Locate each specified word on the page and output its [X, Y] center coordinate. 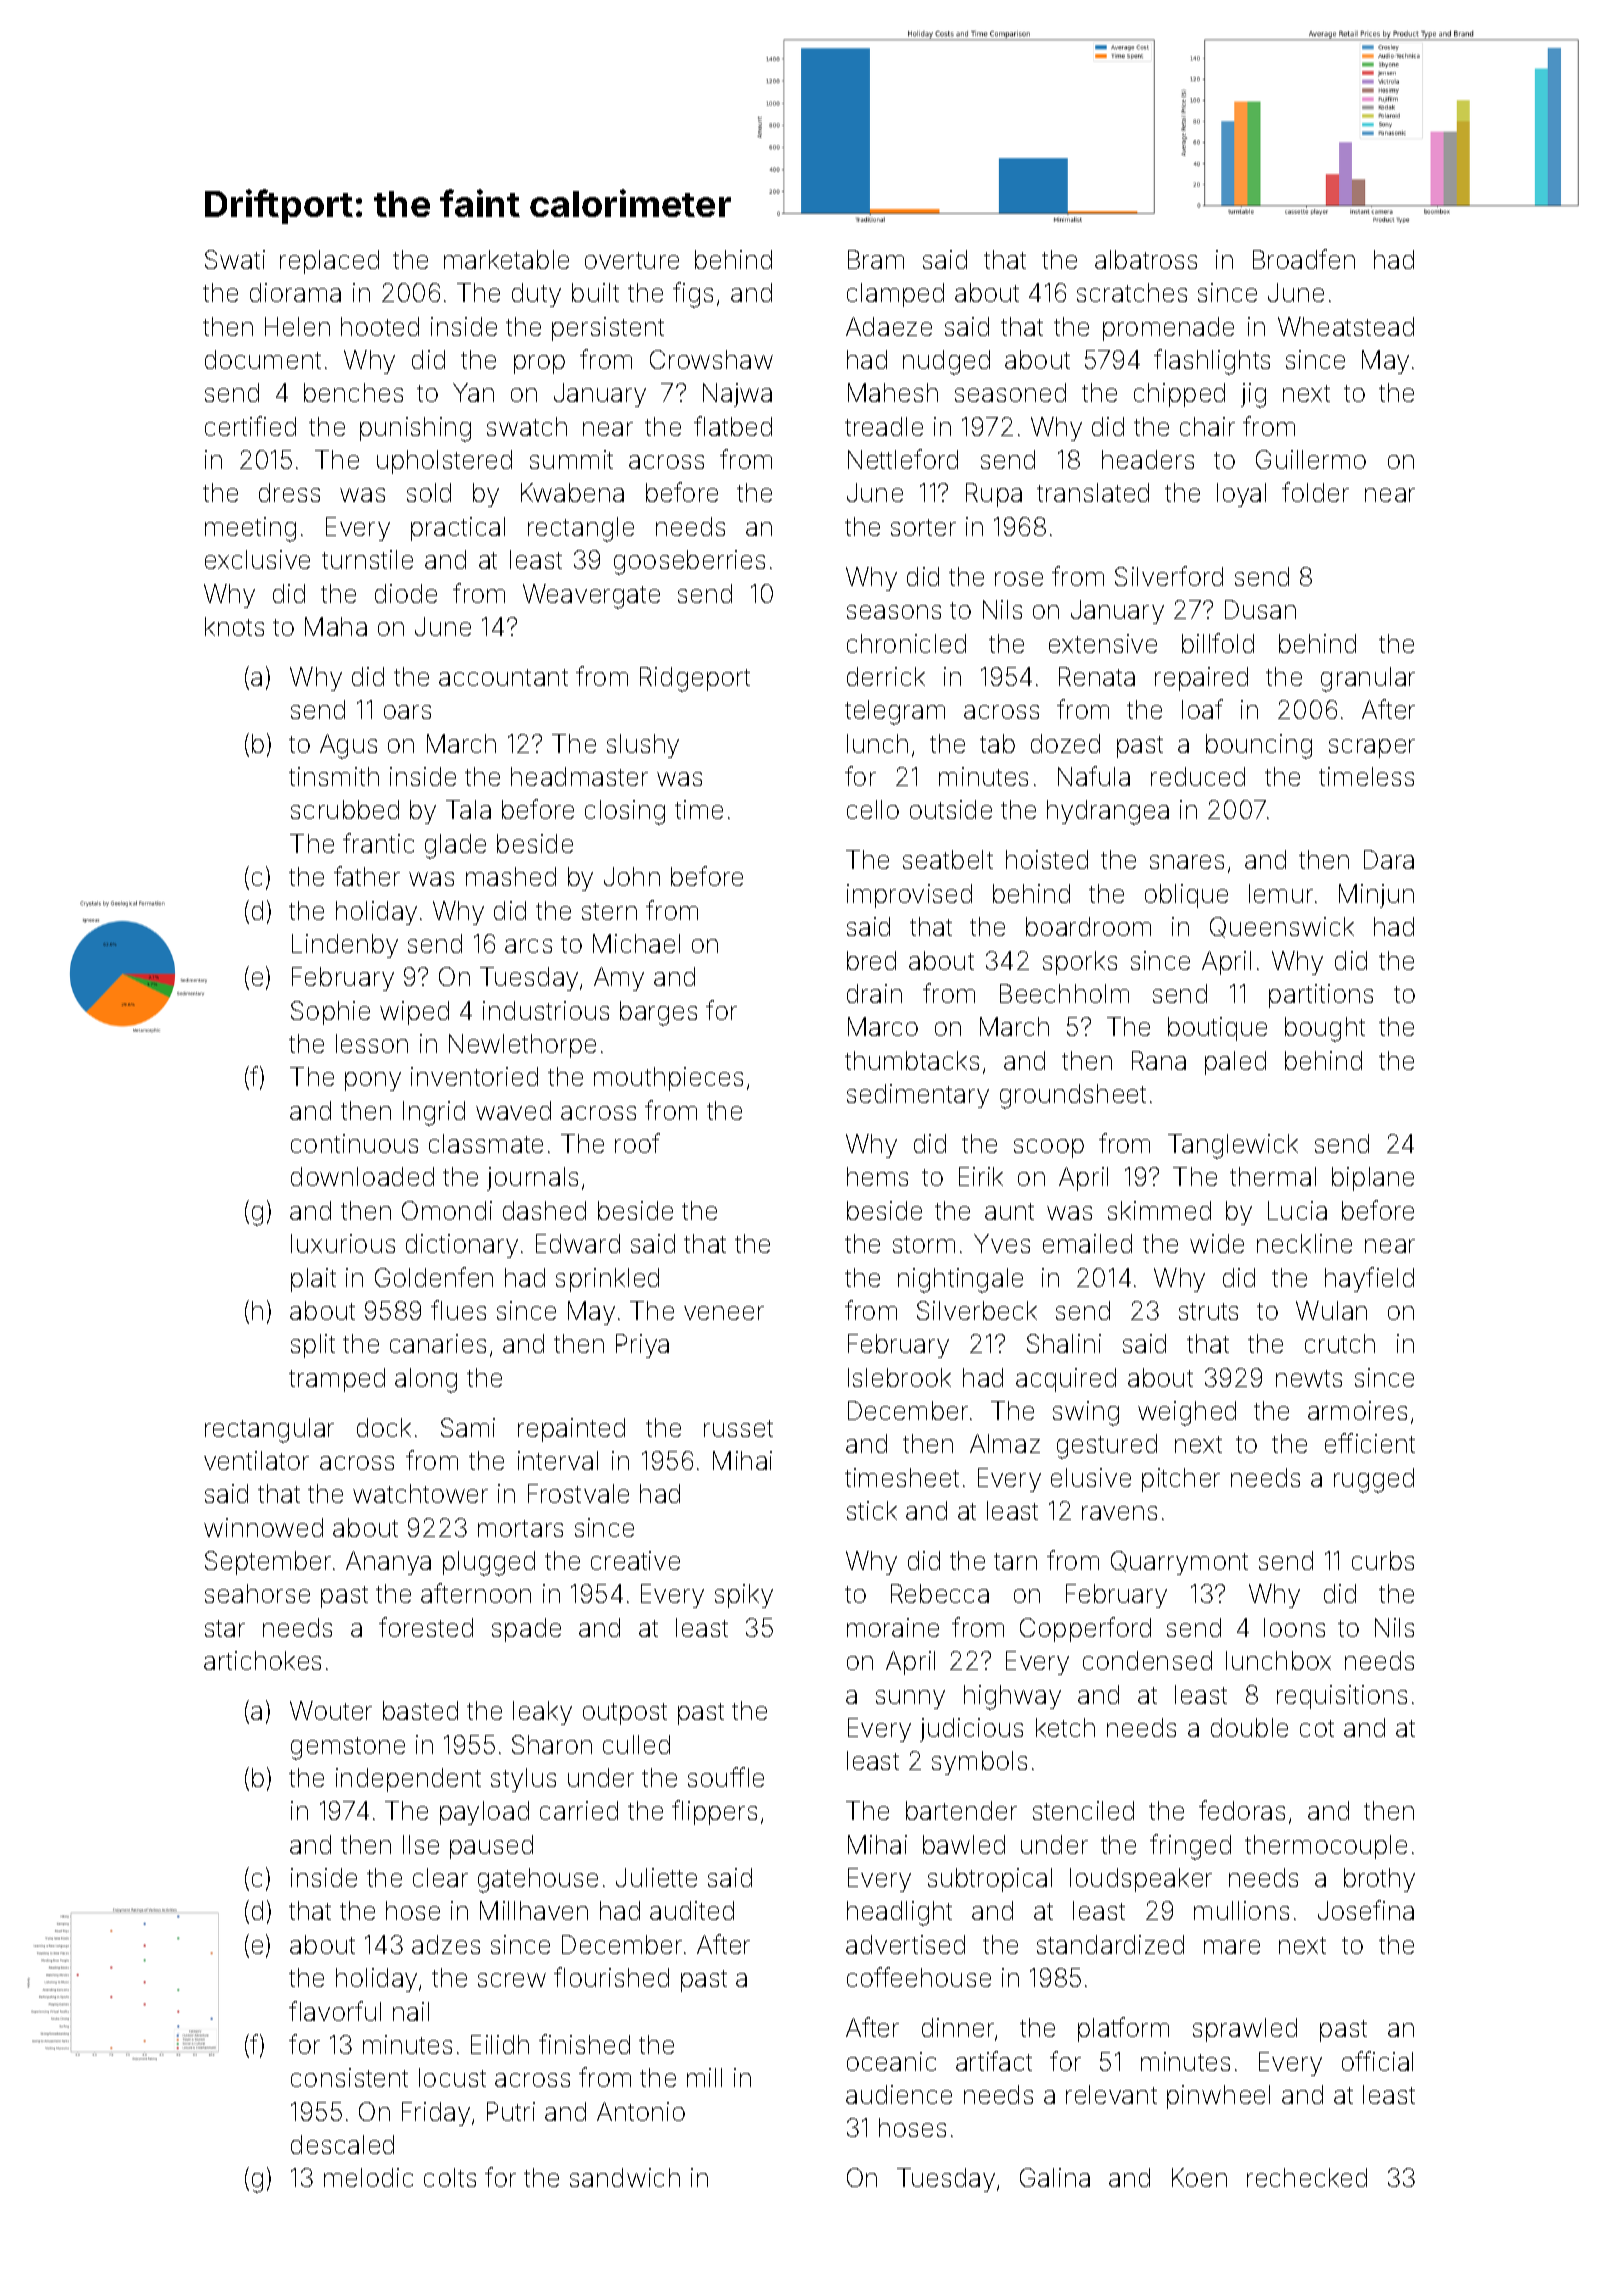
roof [637, 1143]
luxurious [343, 1243]
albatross [1146, 259]
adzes [446, 1944]
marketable [506, 259]
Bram [876, 259]
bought [1325, 1029]
